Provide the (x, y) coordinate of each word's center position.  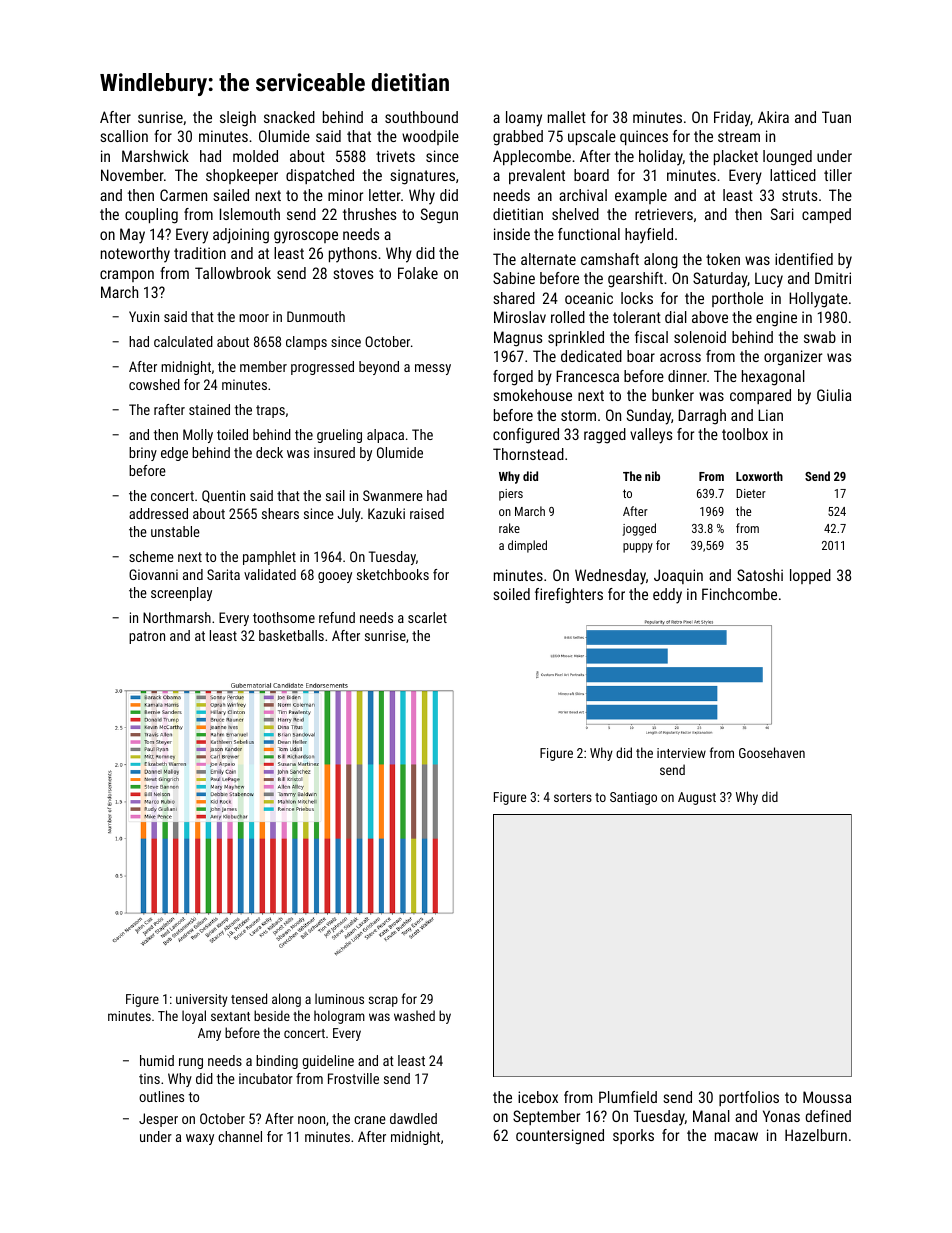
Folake (418, 273)
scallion (124, 136)
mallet (567, 117)
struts (799, 195)
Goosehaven (772, 752)
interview (681, 753)
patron (147, 637)
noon (311, 1120)
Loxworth (759, 476)
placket (736, 157)
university (202, 1000)
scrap (383, 1001)
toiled (232, 434)
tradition (200, 253)
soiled (512, 594)
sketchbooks (393, 574)
